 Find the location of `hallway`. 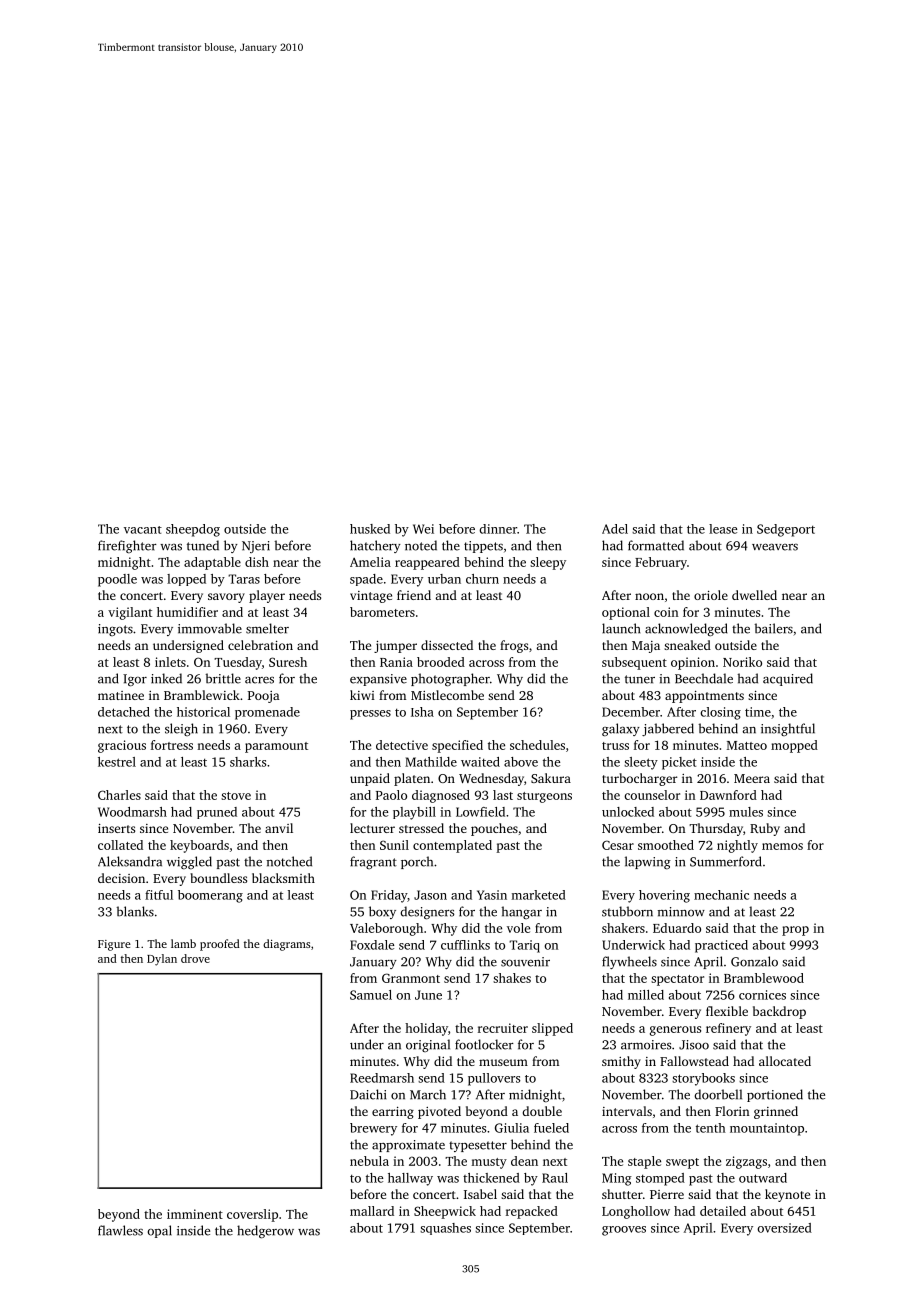

hallway is located at coordinates (410, 1179).
